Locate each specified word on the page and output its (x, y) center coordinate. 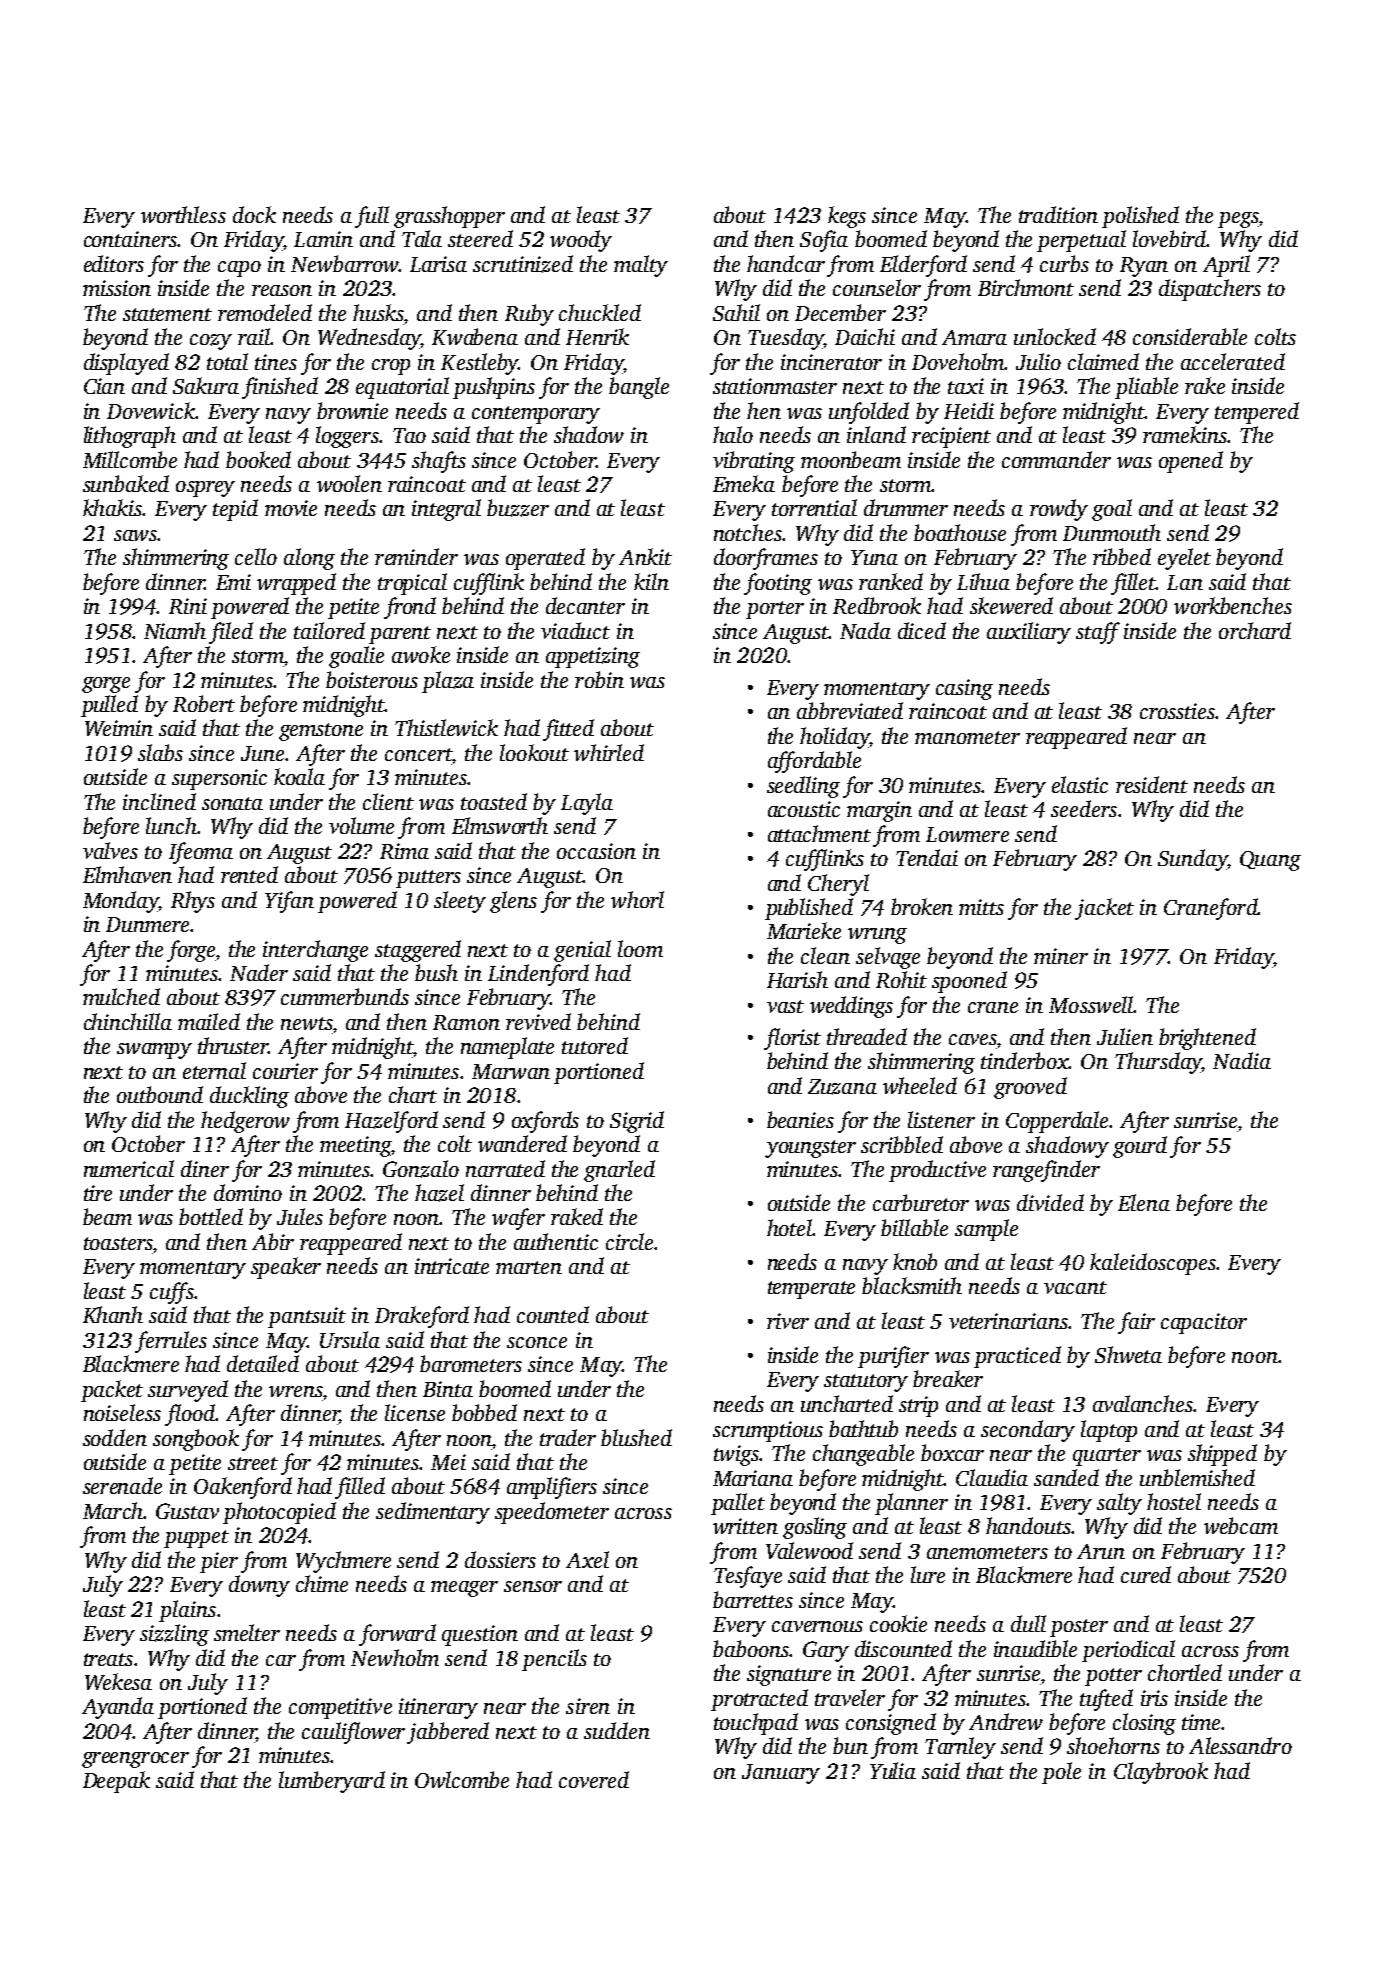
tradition (1058, 214)
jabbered (448, 1733)
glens (513, 902)
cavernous (817, 1626)
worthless (183, 214)
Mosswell (1091, 1004)
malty (641, 266)
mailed (209, 1021)
